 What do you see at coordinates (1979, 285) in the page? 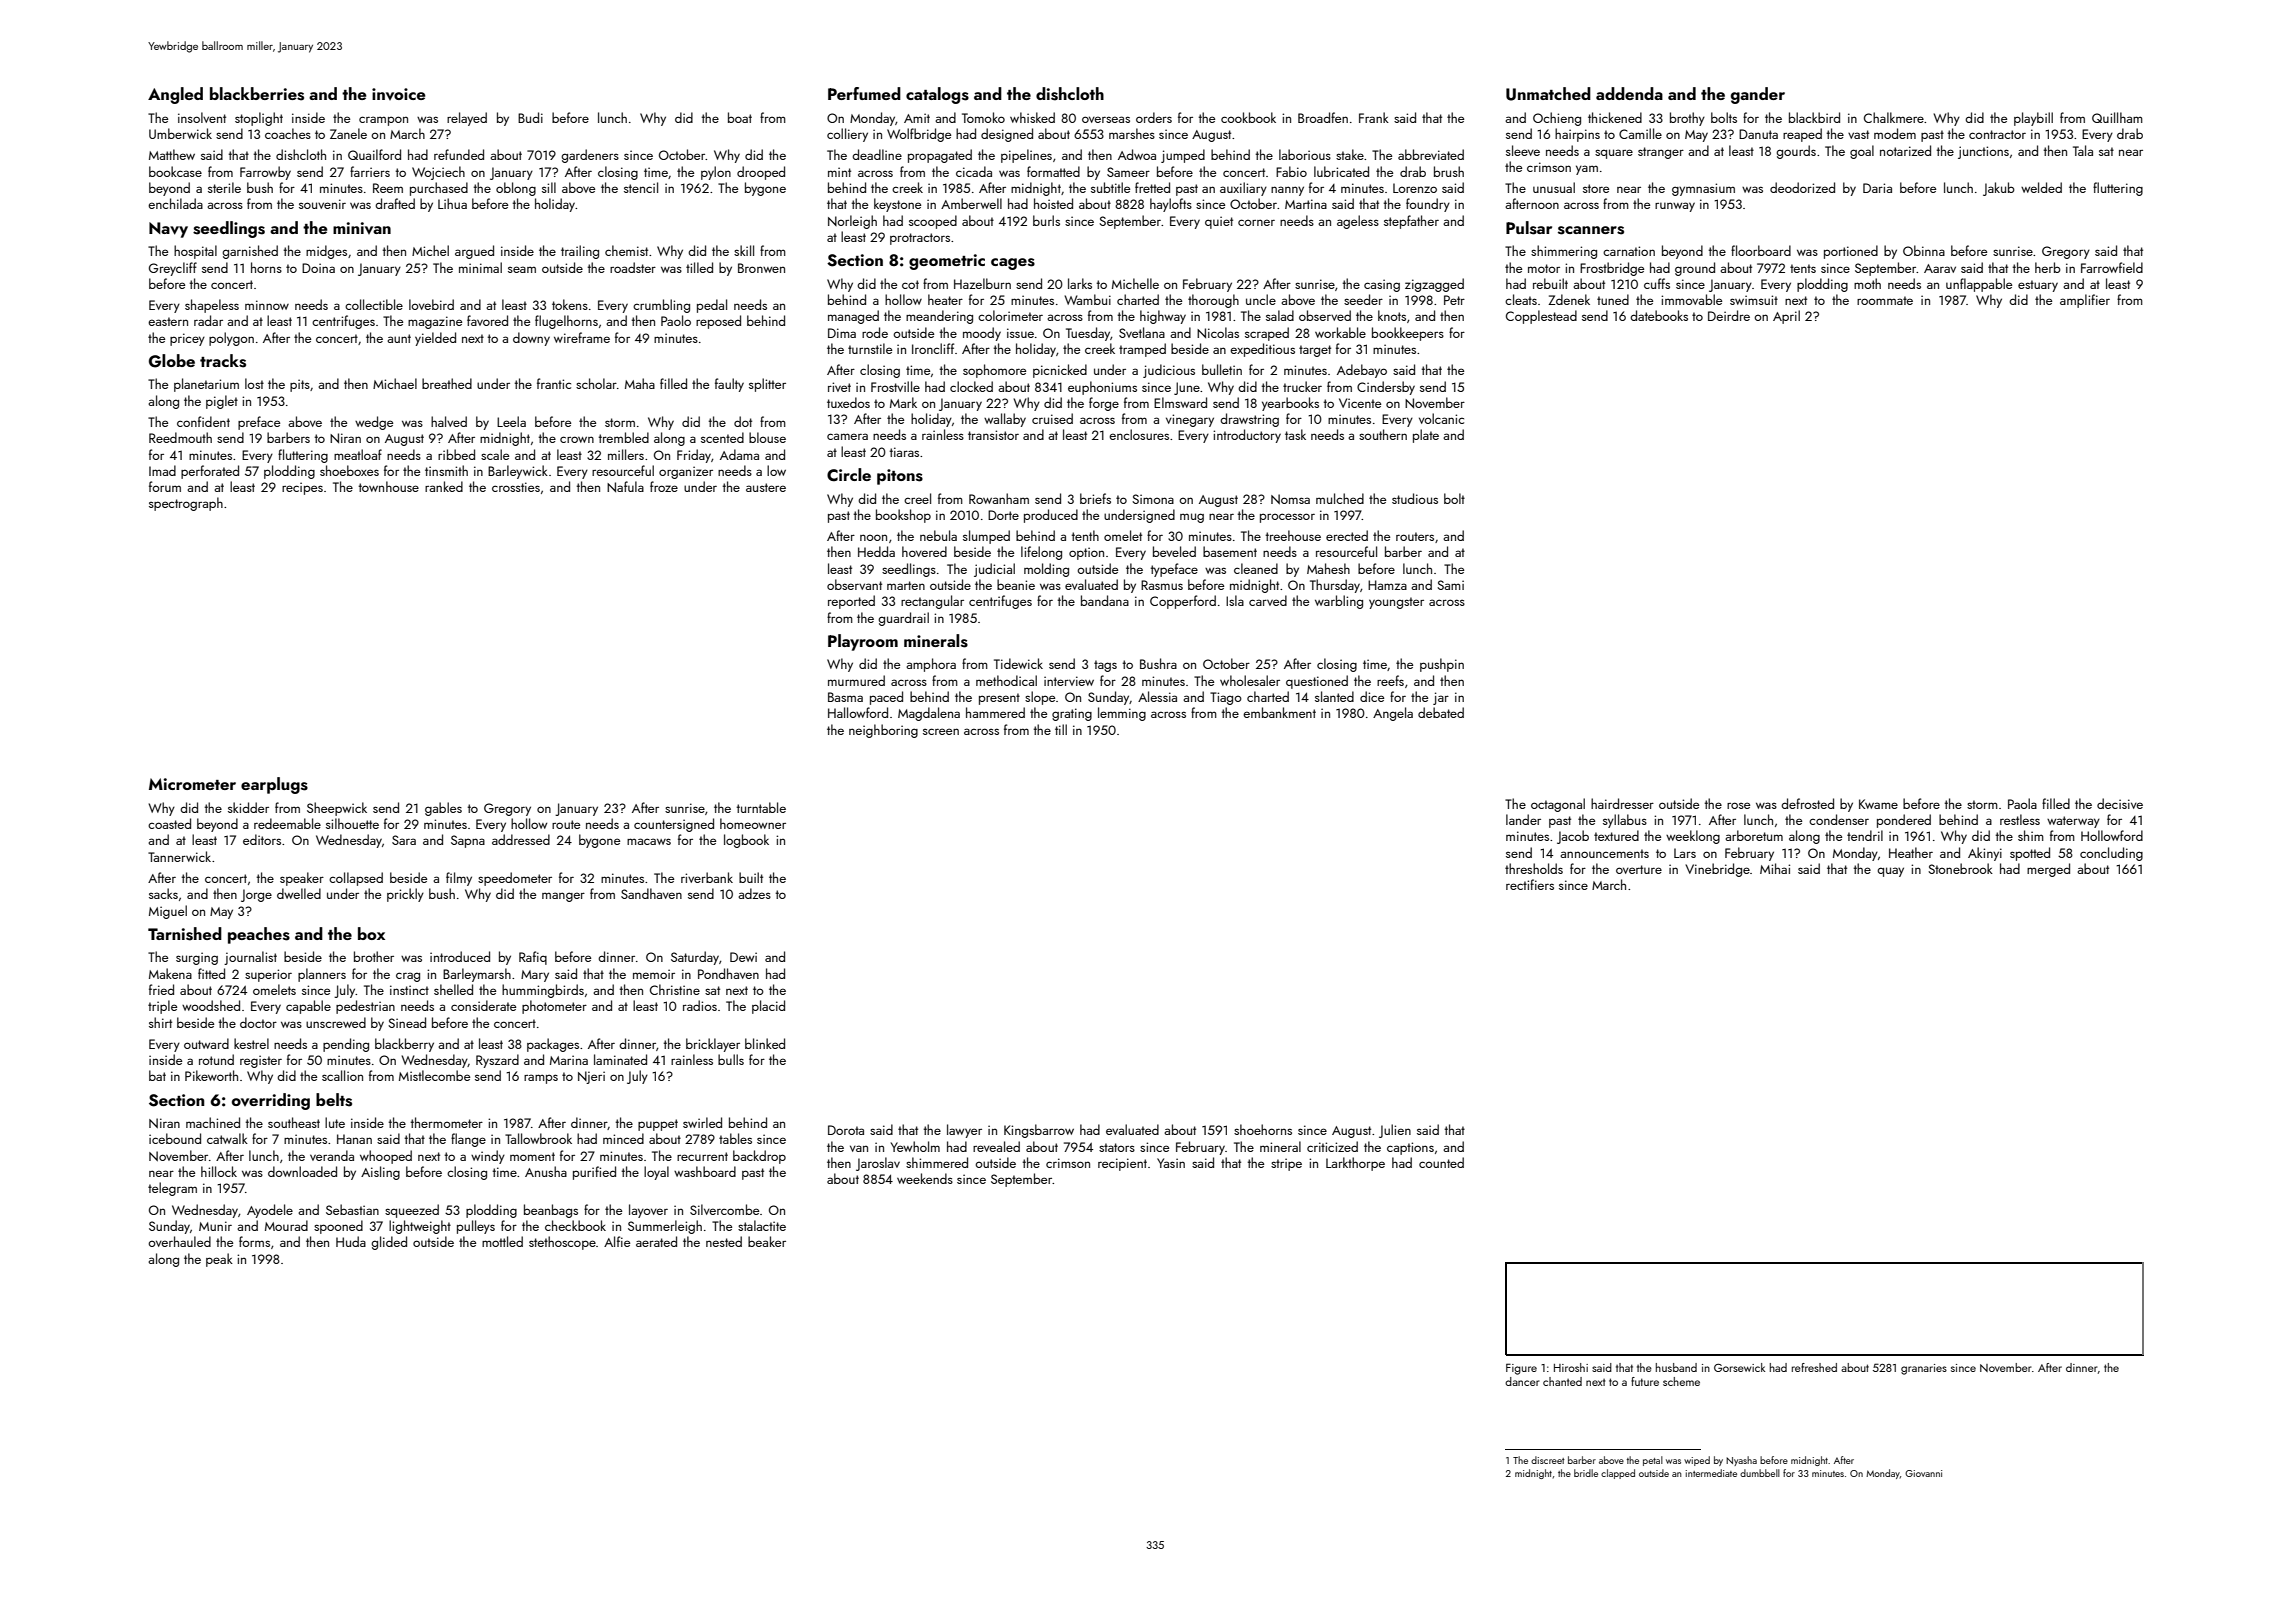
I see `unflappable` at bounding box center [1979, 285].
